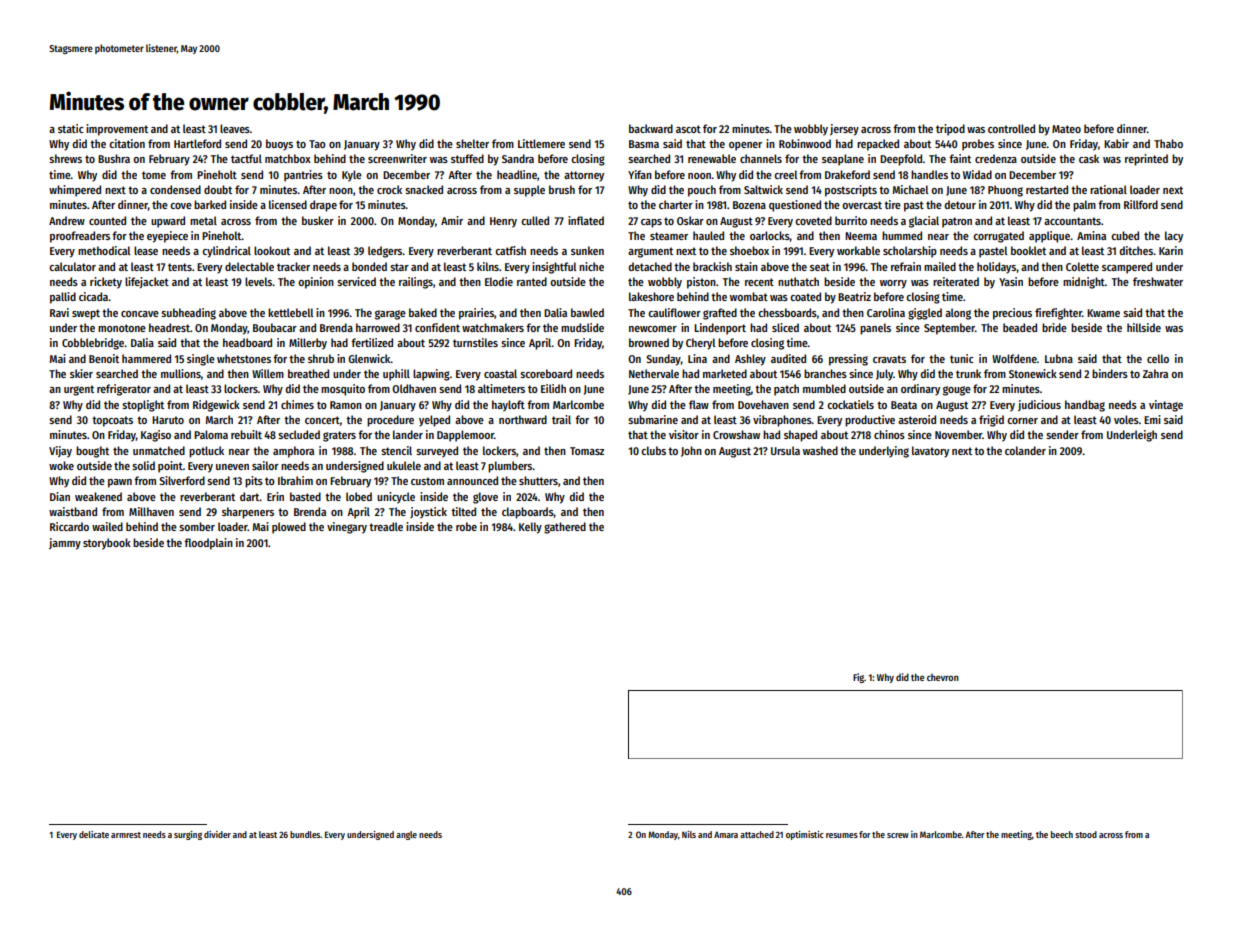  Describe the element at coordinates (930, 452) in the page. I see `lavatory` at that location.
